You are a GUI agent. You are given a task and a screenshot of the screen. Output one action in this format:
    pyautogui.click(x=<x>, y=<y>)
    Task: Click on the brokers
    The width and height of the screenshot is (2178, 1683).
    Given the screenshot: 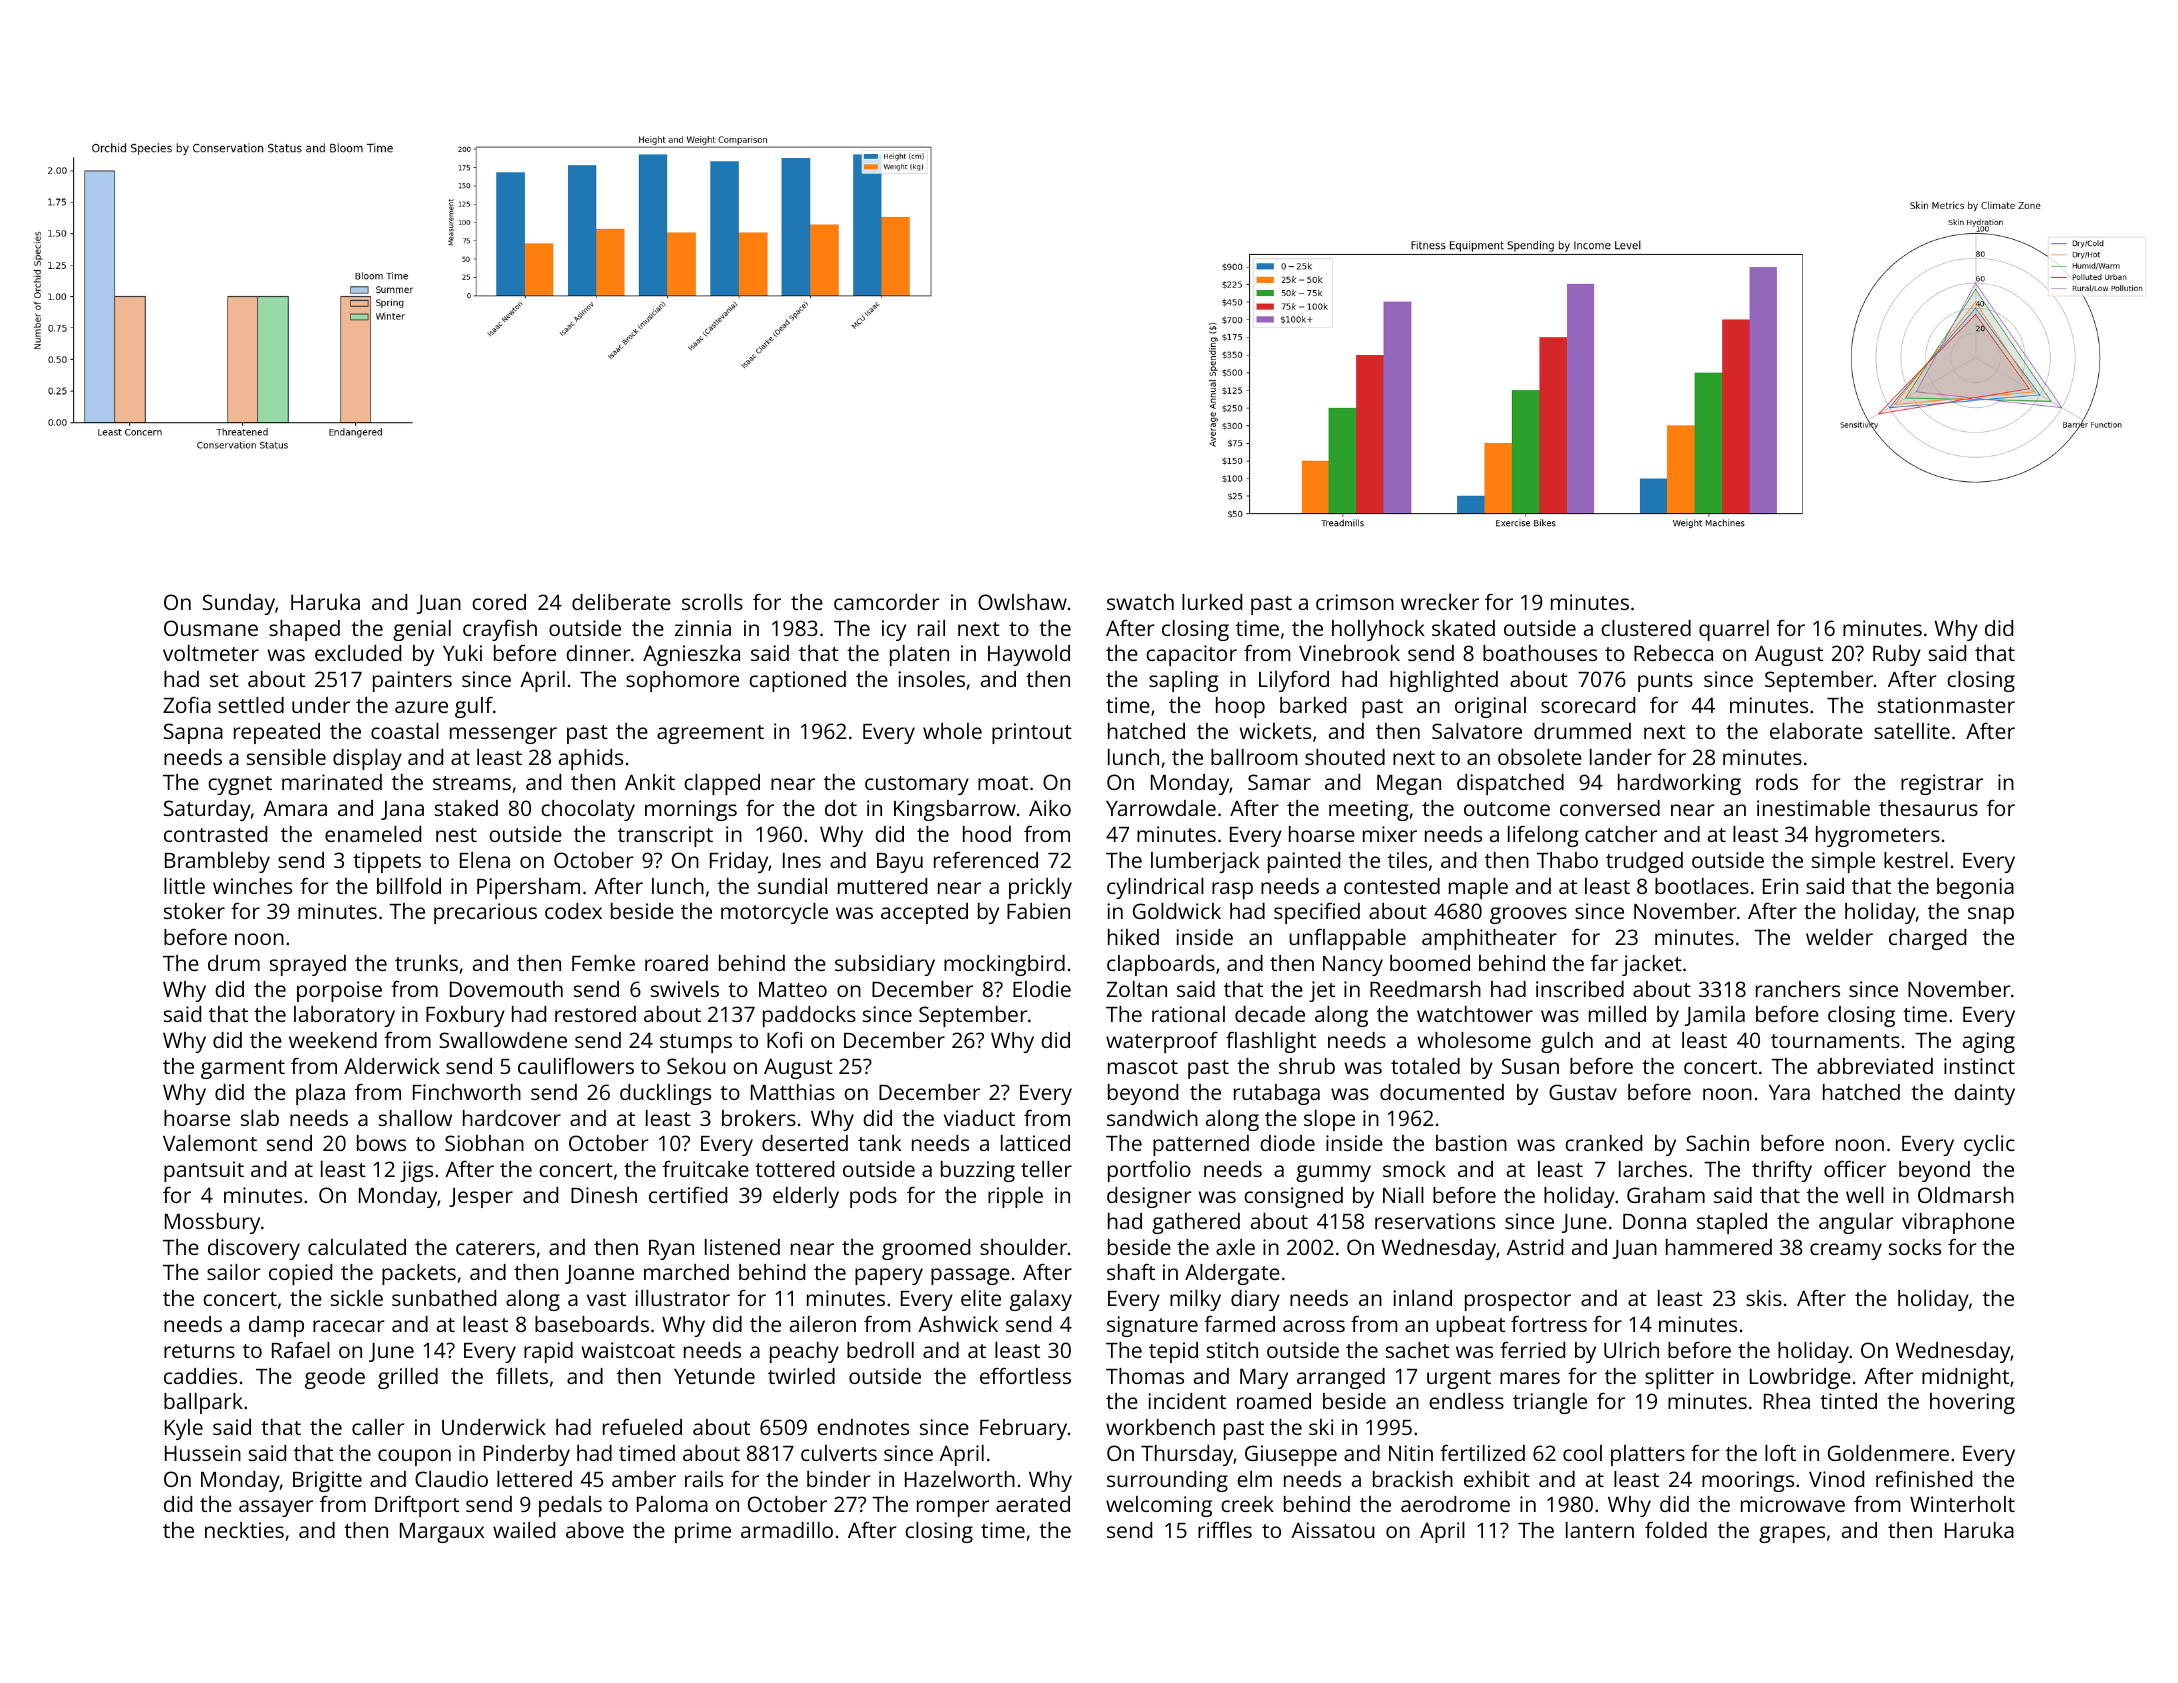 What is the action you would take?
    pyautogui.click(x=759, y=1118)
